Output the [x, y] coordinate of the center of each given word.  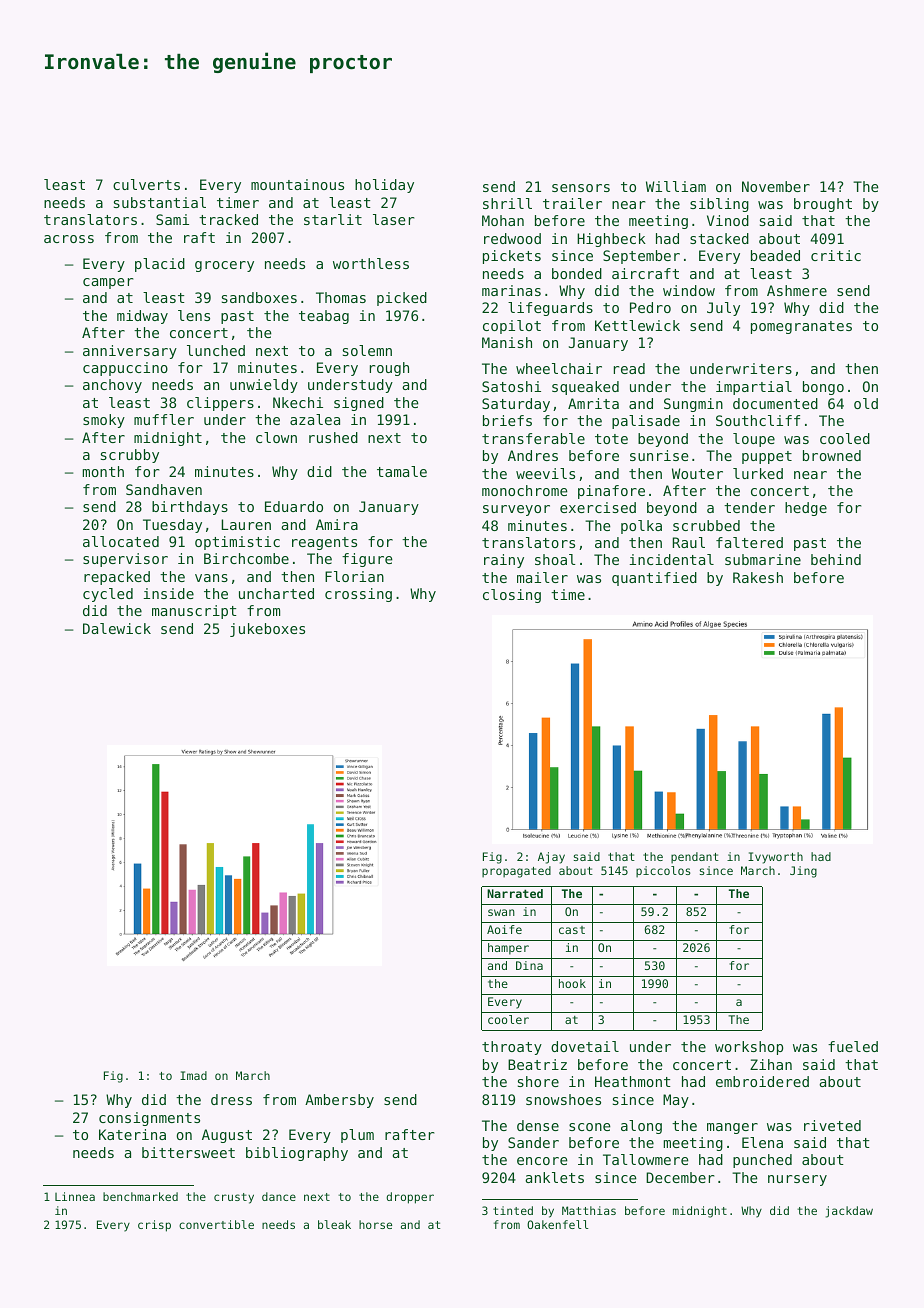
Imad [193, 1075]
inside [168, 593]
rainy [504, 561]
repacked [117, 578]
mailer [542, 577]
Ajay [551, 858]
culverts [146, 184]
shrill [507, 203]
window [689, 290]
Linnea [75, 1196]
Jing [803, 872]
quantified [654, 579]
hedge [806, 509]
